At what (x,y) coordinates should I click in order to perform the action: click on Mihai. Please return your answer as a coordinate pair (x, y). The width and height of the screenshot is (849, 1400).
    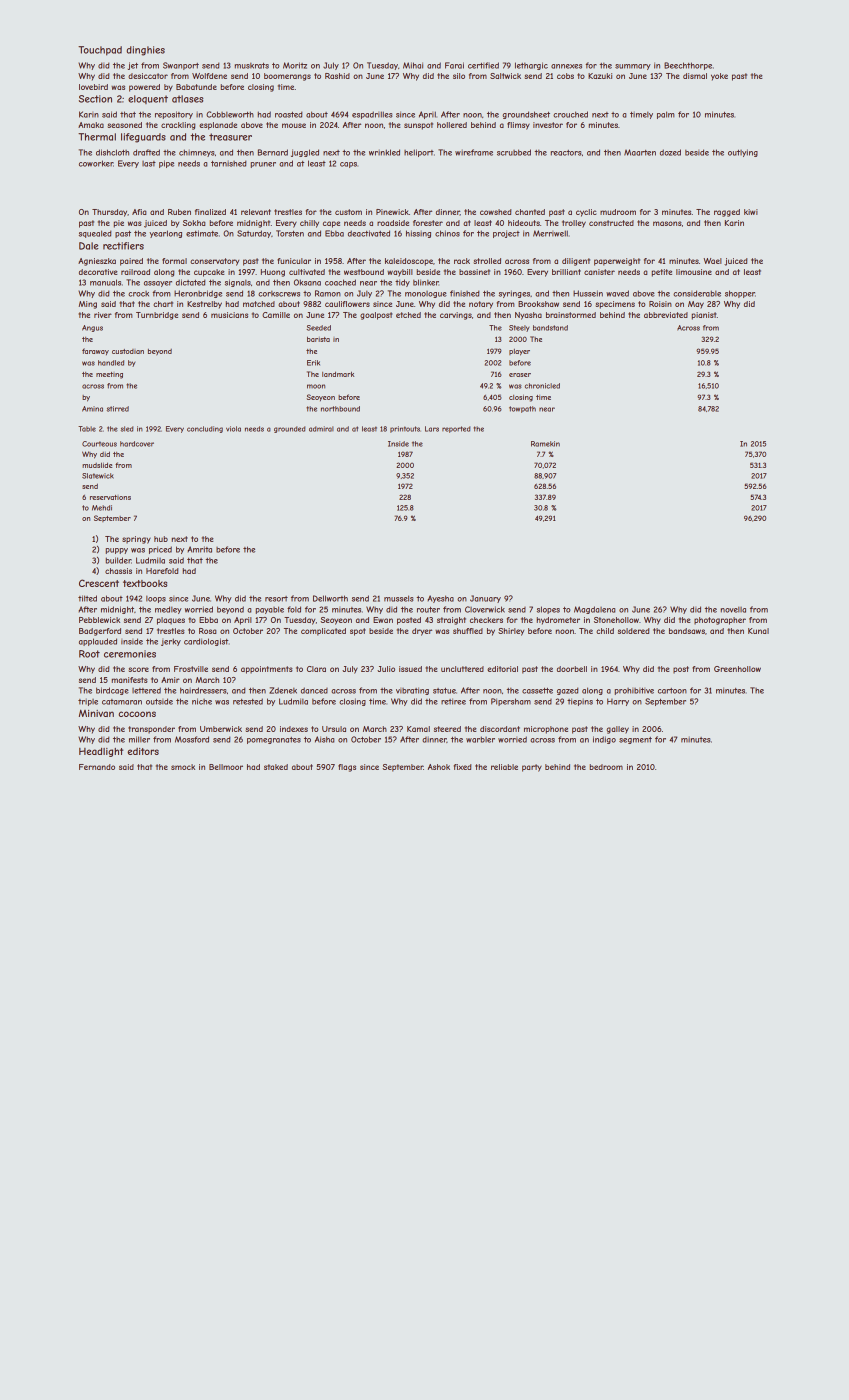
    Looking at the image, I should click on (413, 65).
